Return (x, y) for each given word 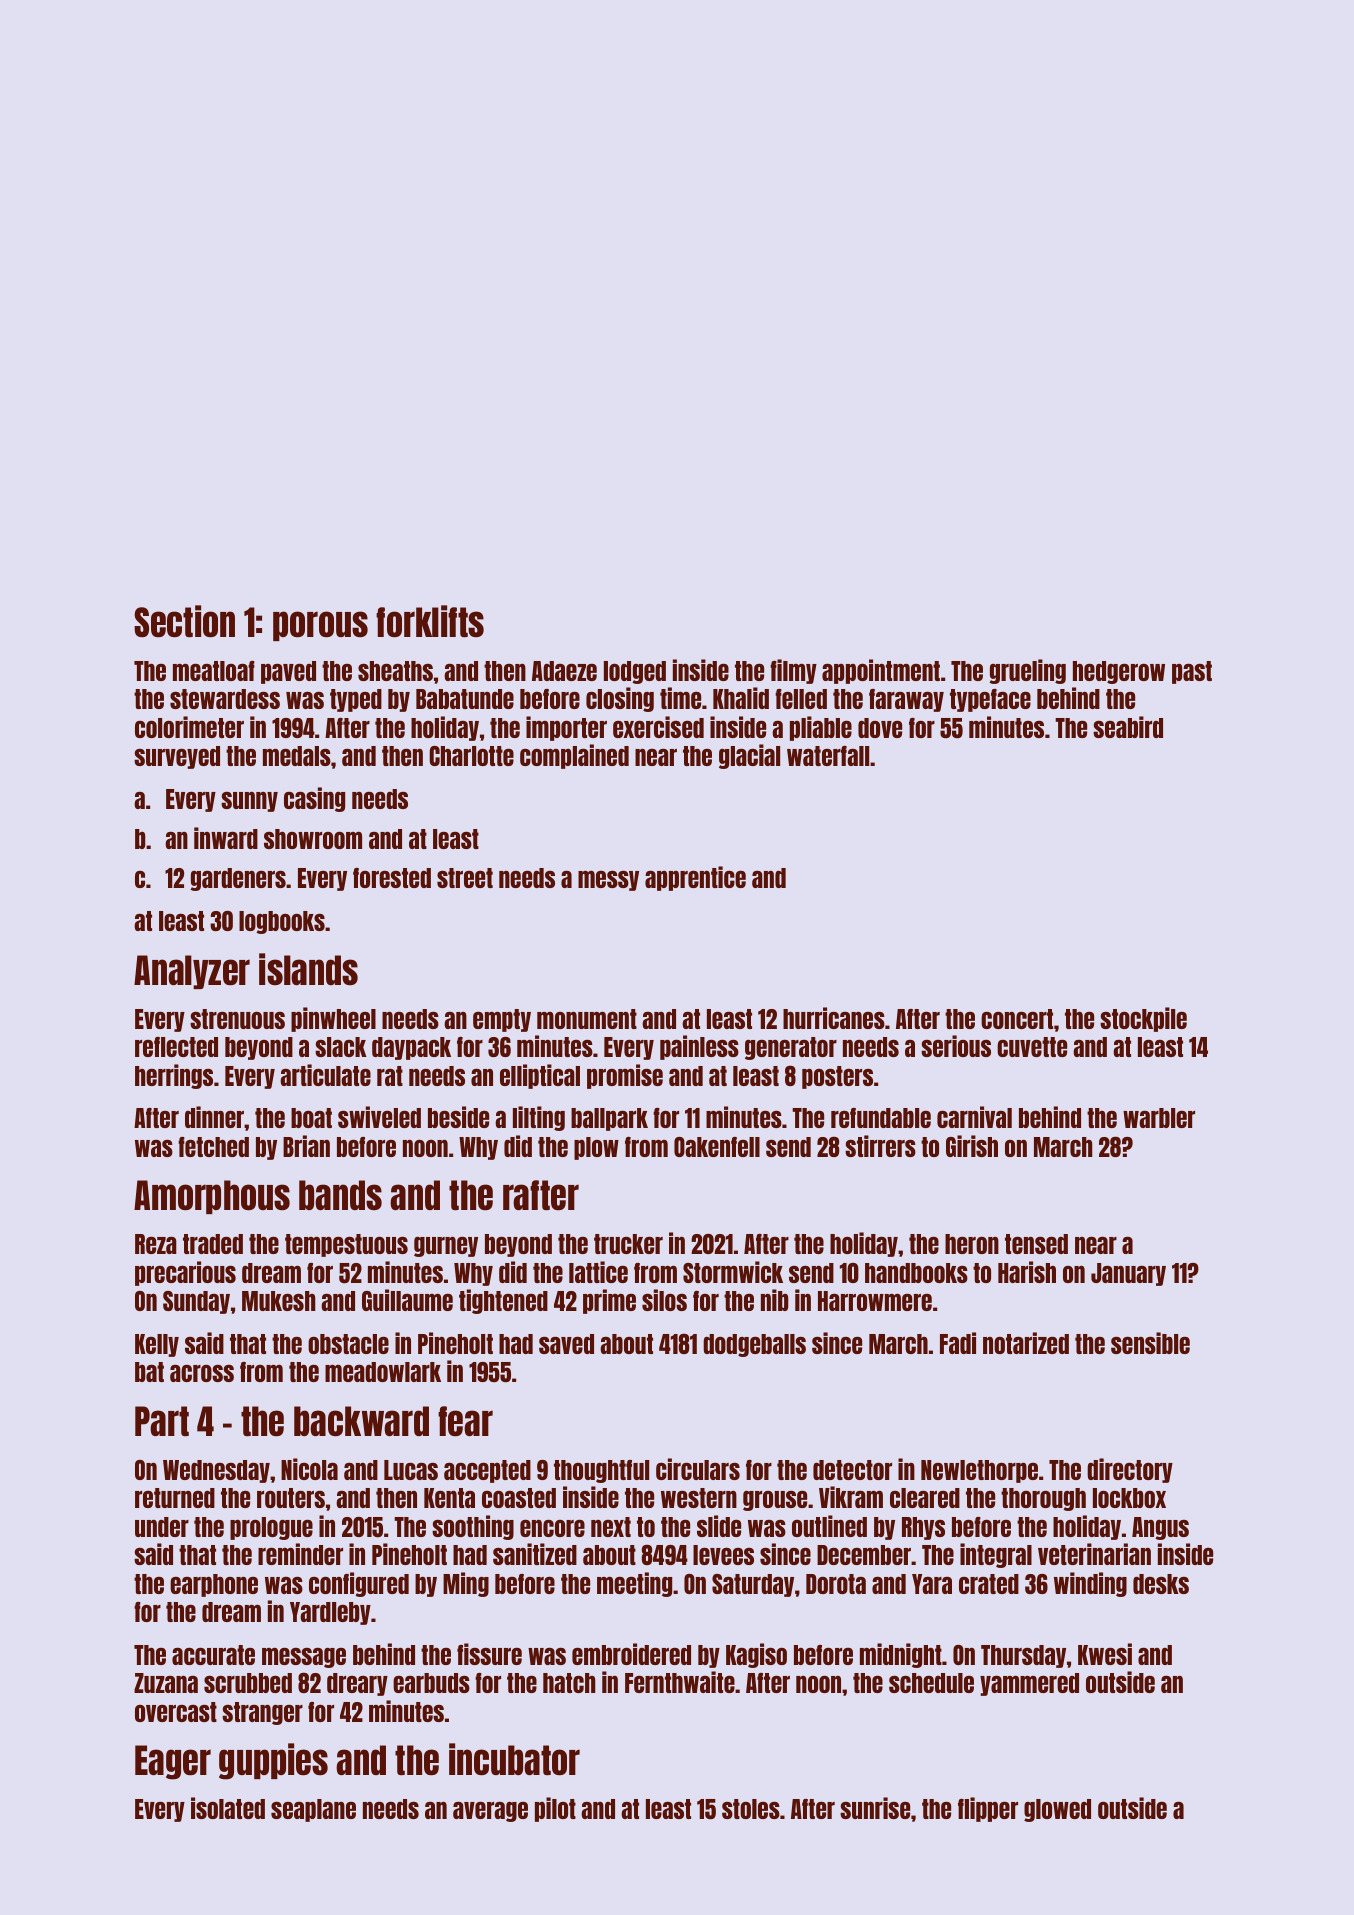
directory (1130, 1470)
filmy (793, 671)
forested (392, 878)
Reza (156, 1244)
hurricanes (834, 1018)
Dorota (836, 1584)
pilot (555, 1809)
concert (1017, 1019)
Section (184, 621)
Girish (972, 1146)
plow (596, 1148)
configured (359, 1584)
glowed (1057, 1810)
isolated (228, 1808)
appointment (881, 671)
